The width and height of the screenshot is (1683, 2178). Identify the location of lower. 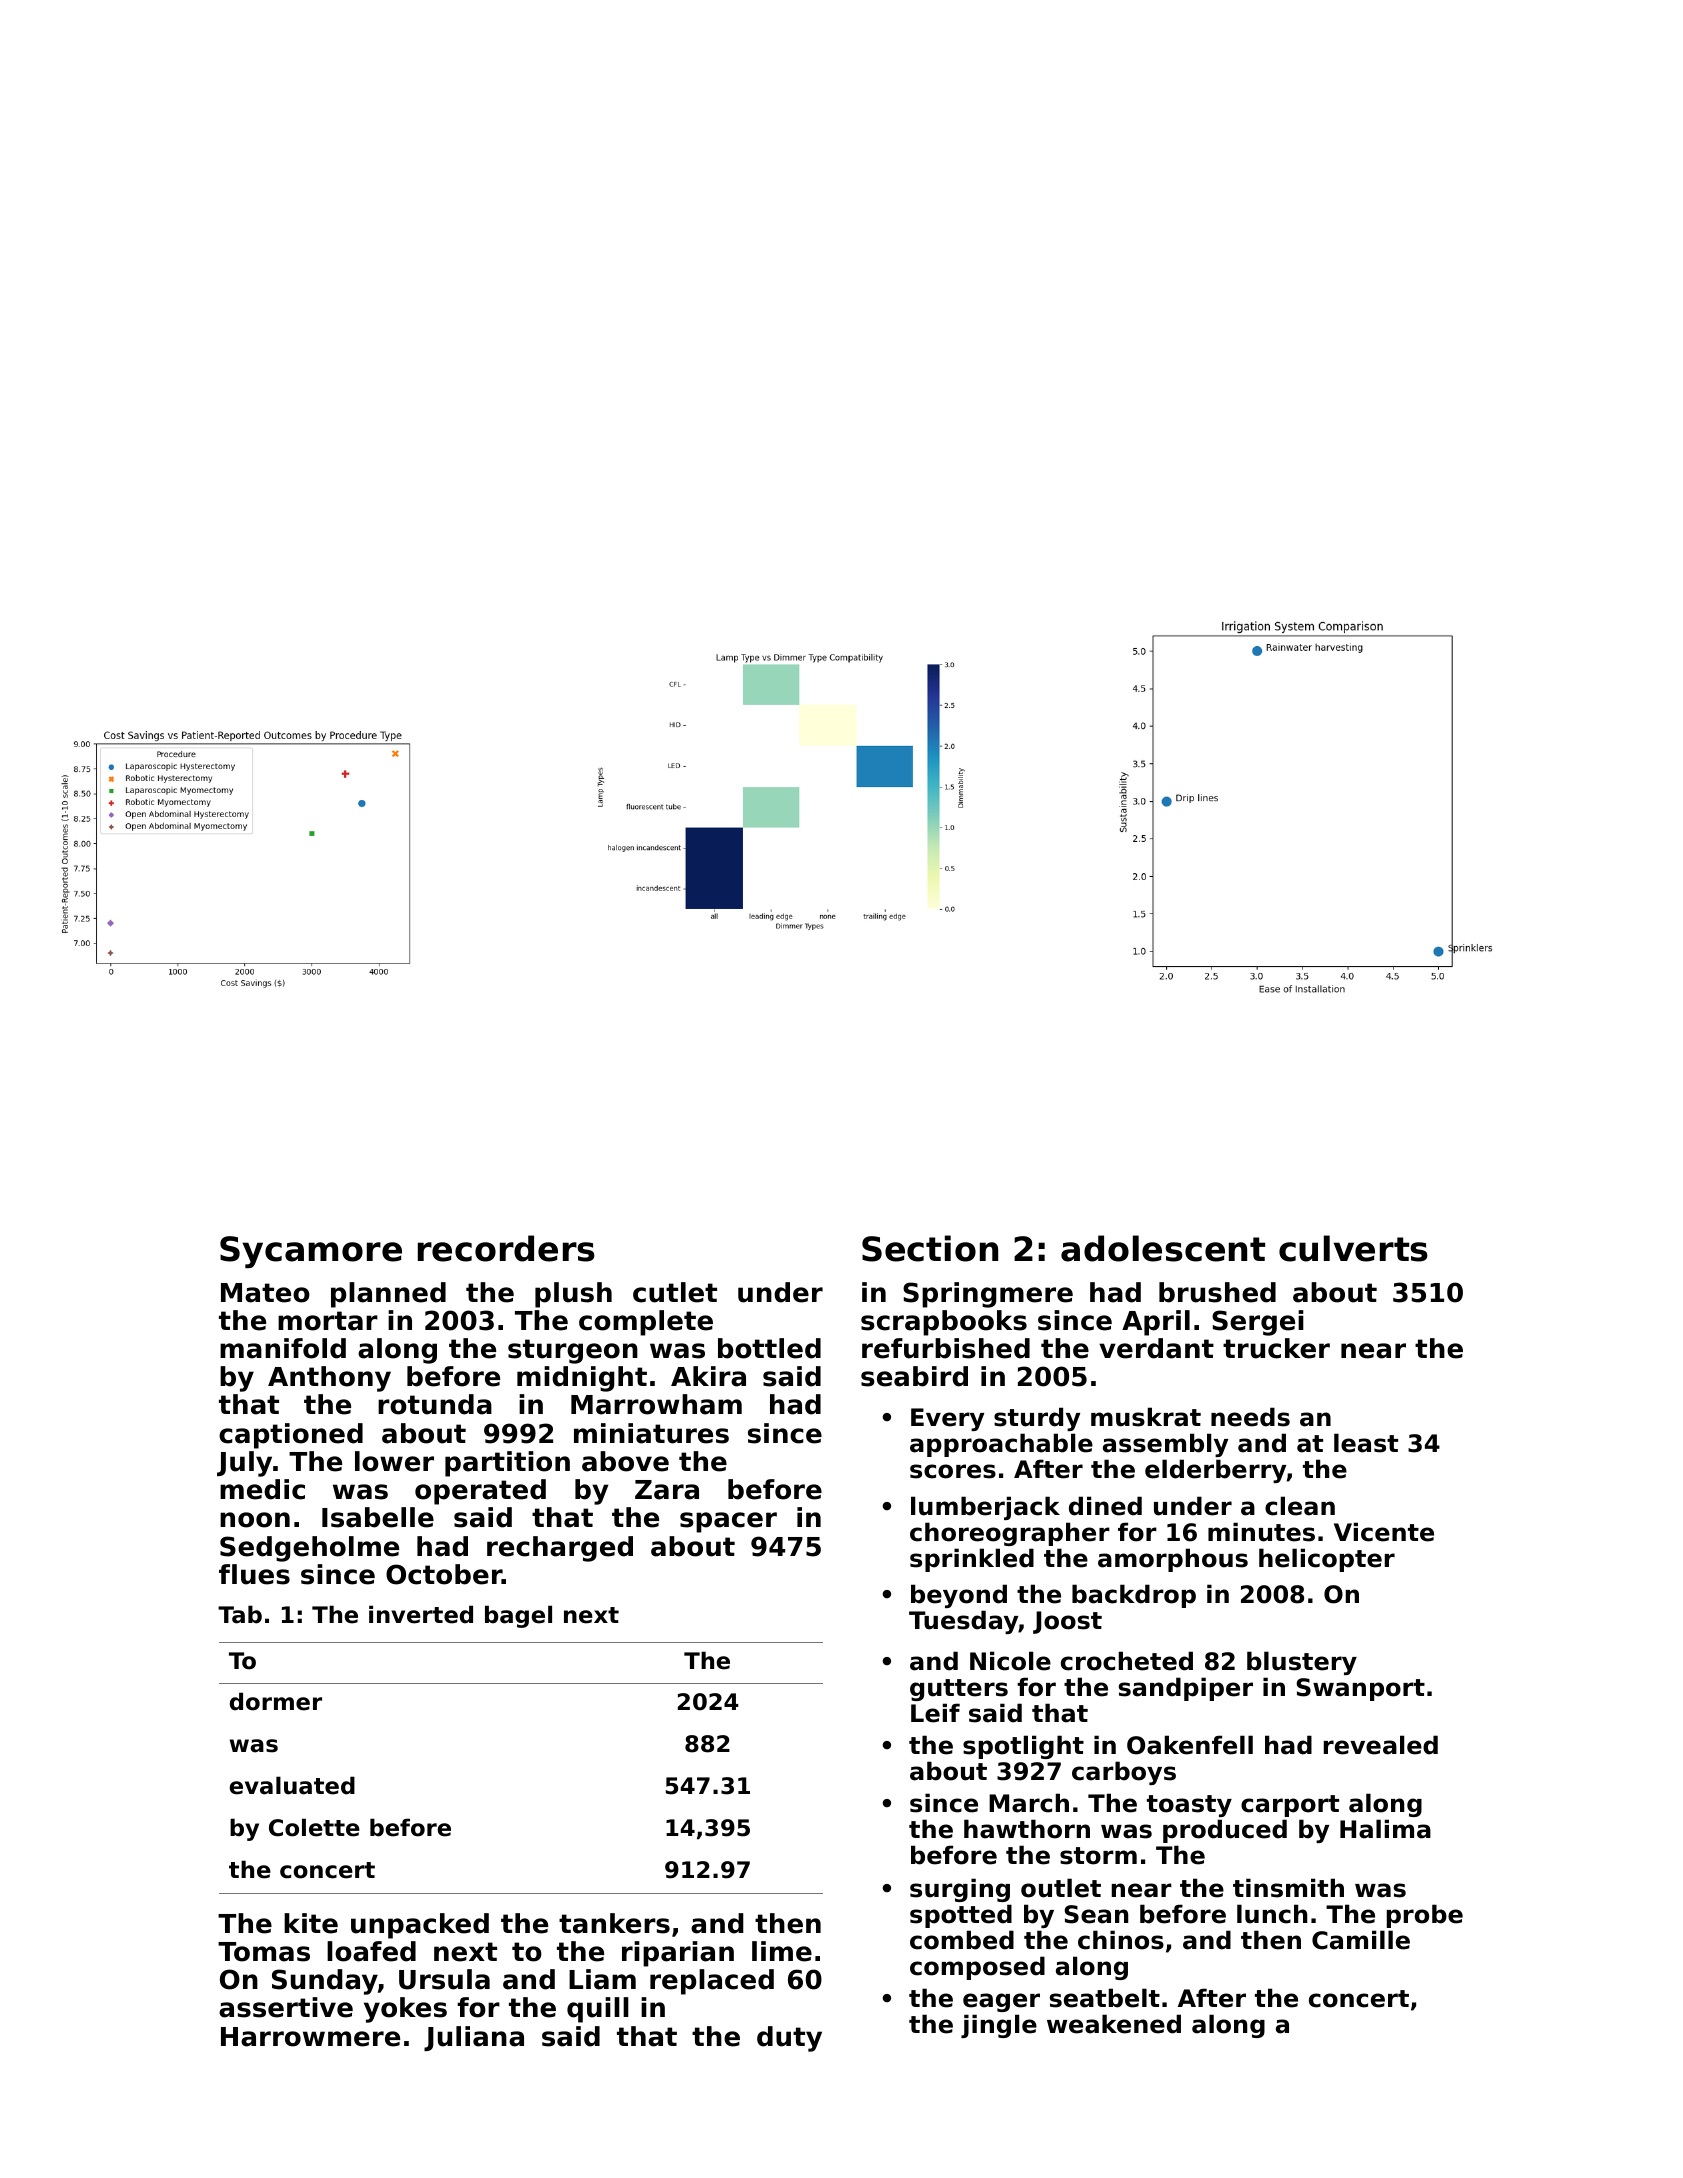
(394, 1461).
